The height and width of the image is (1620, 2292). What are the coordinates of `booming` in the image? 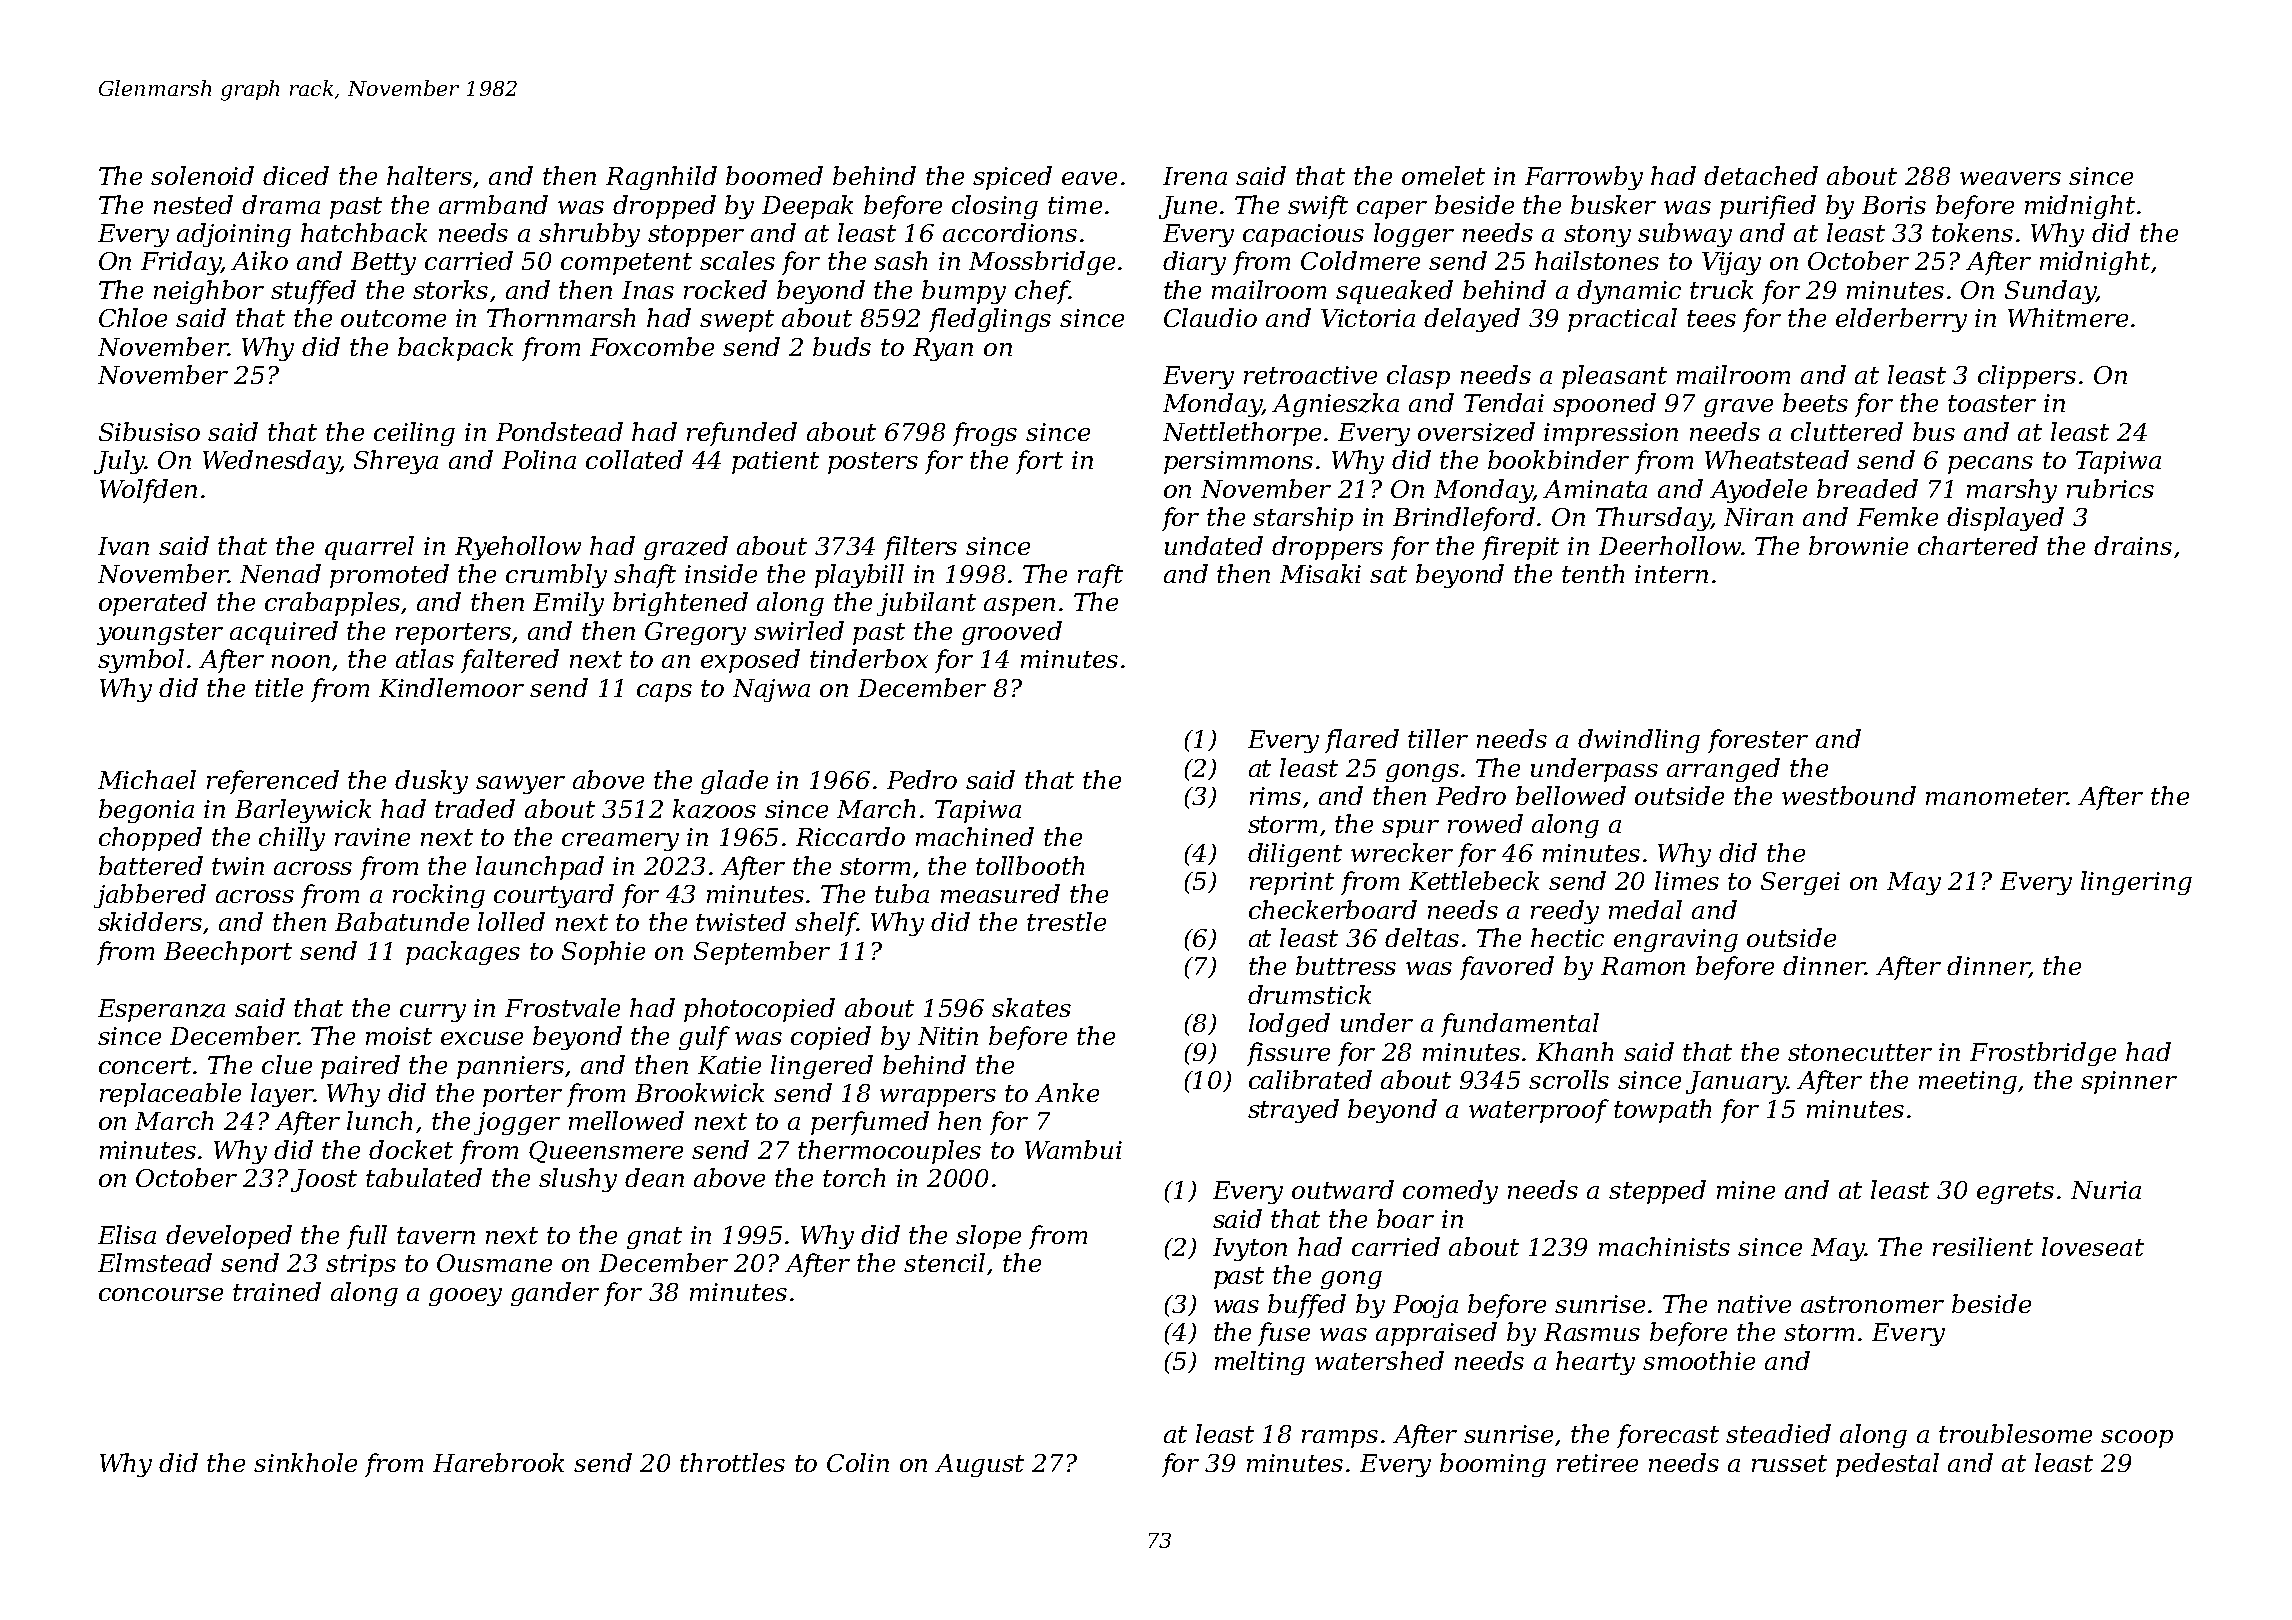 It's located at (1493, 1465).
